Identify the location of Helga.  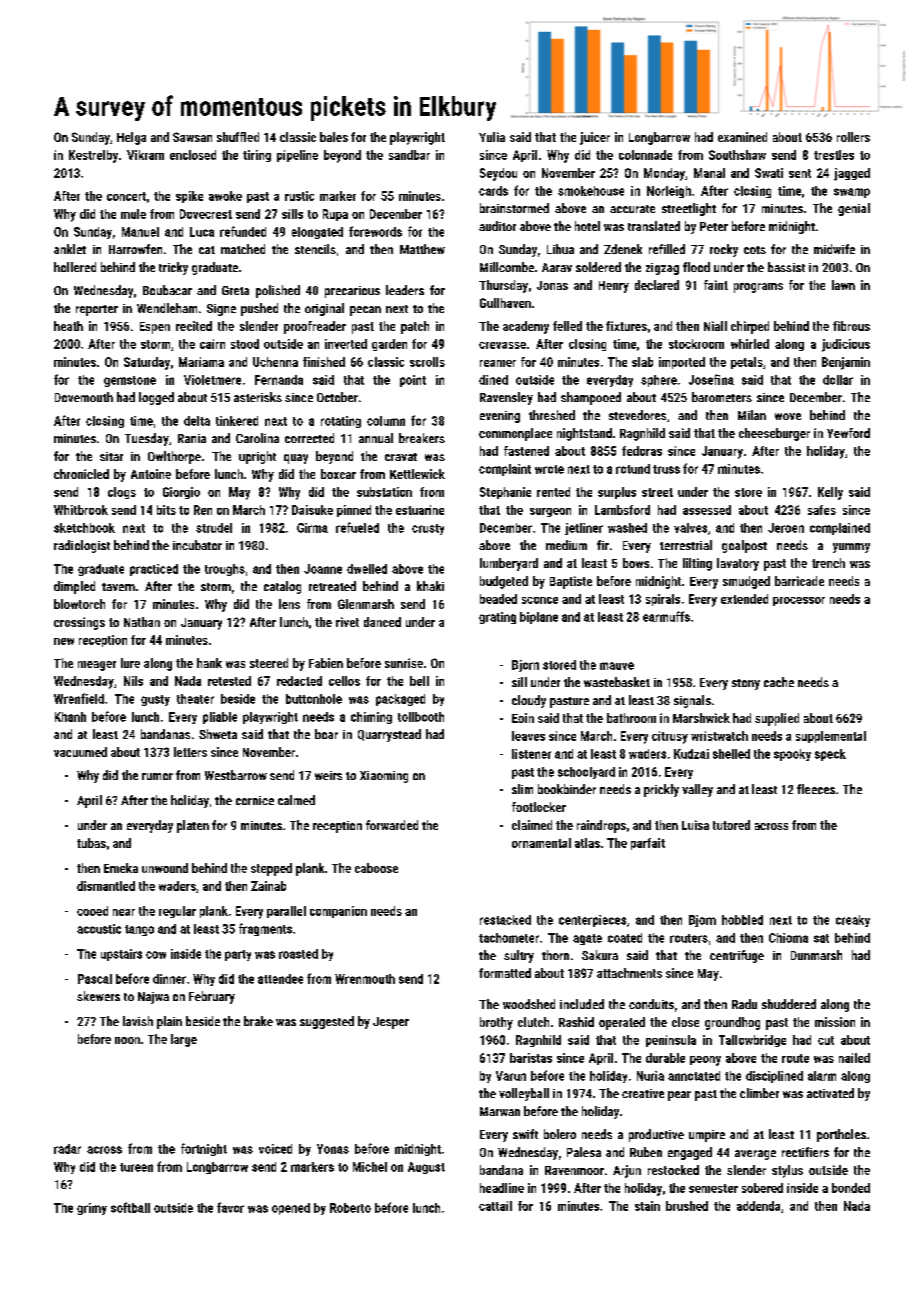
(131, 138).
